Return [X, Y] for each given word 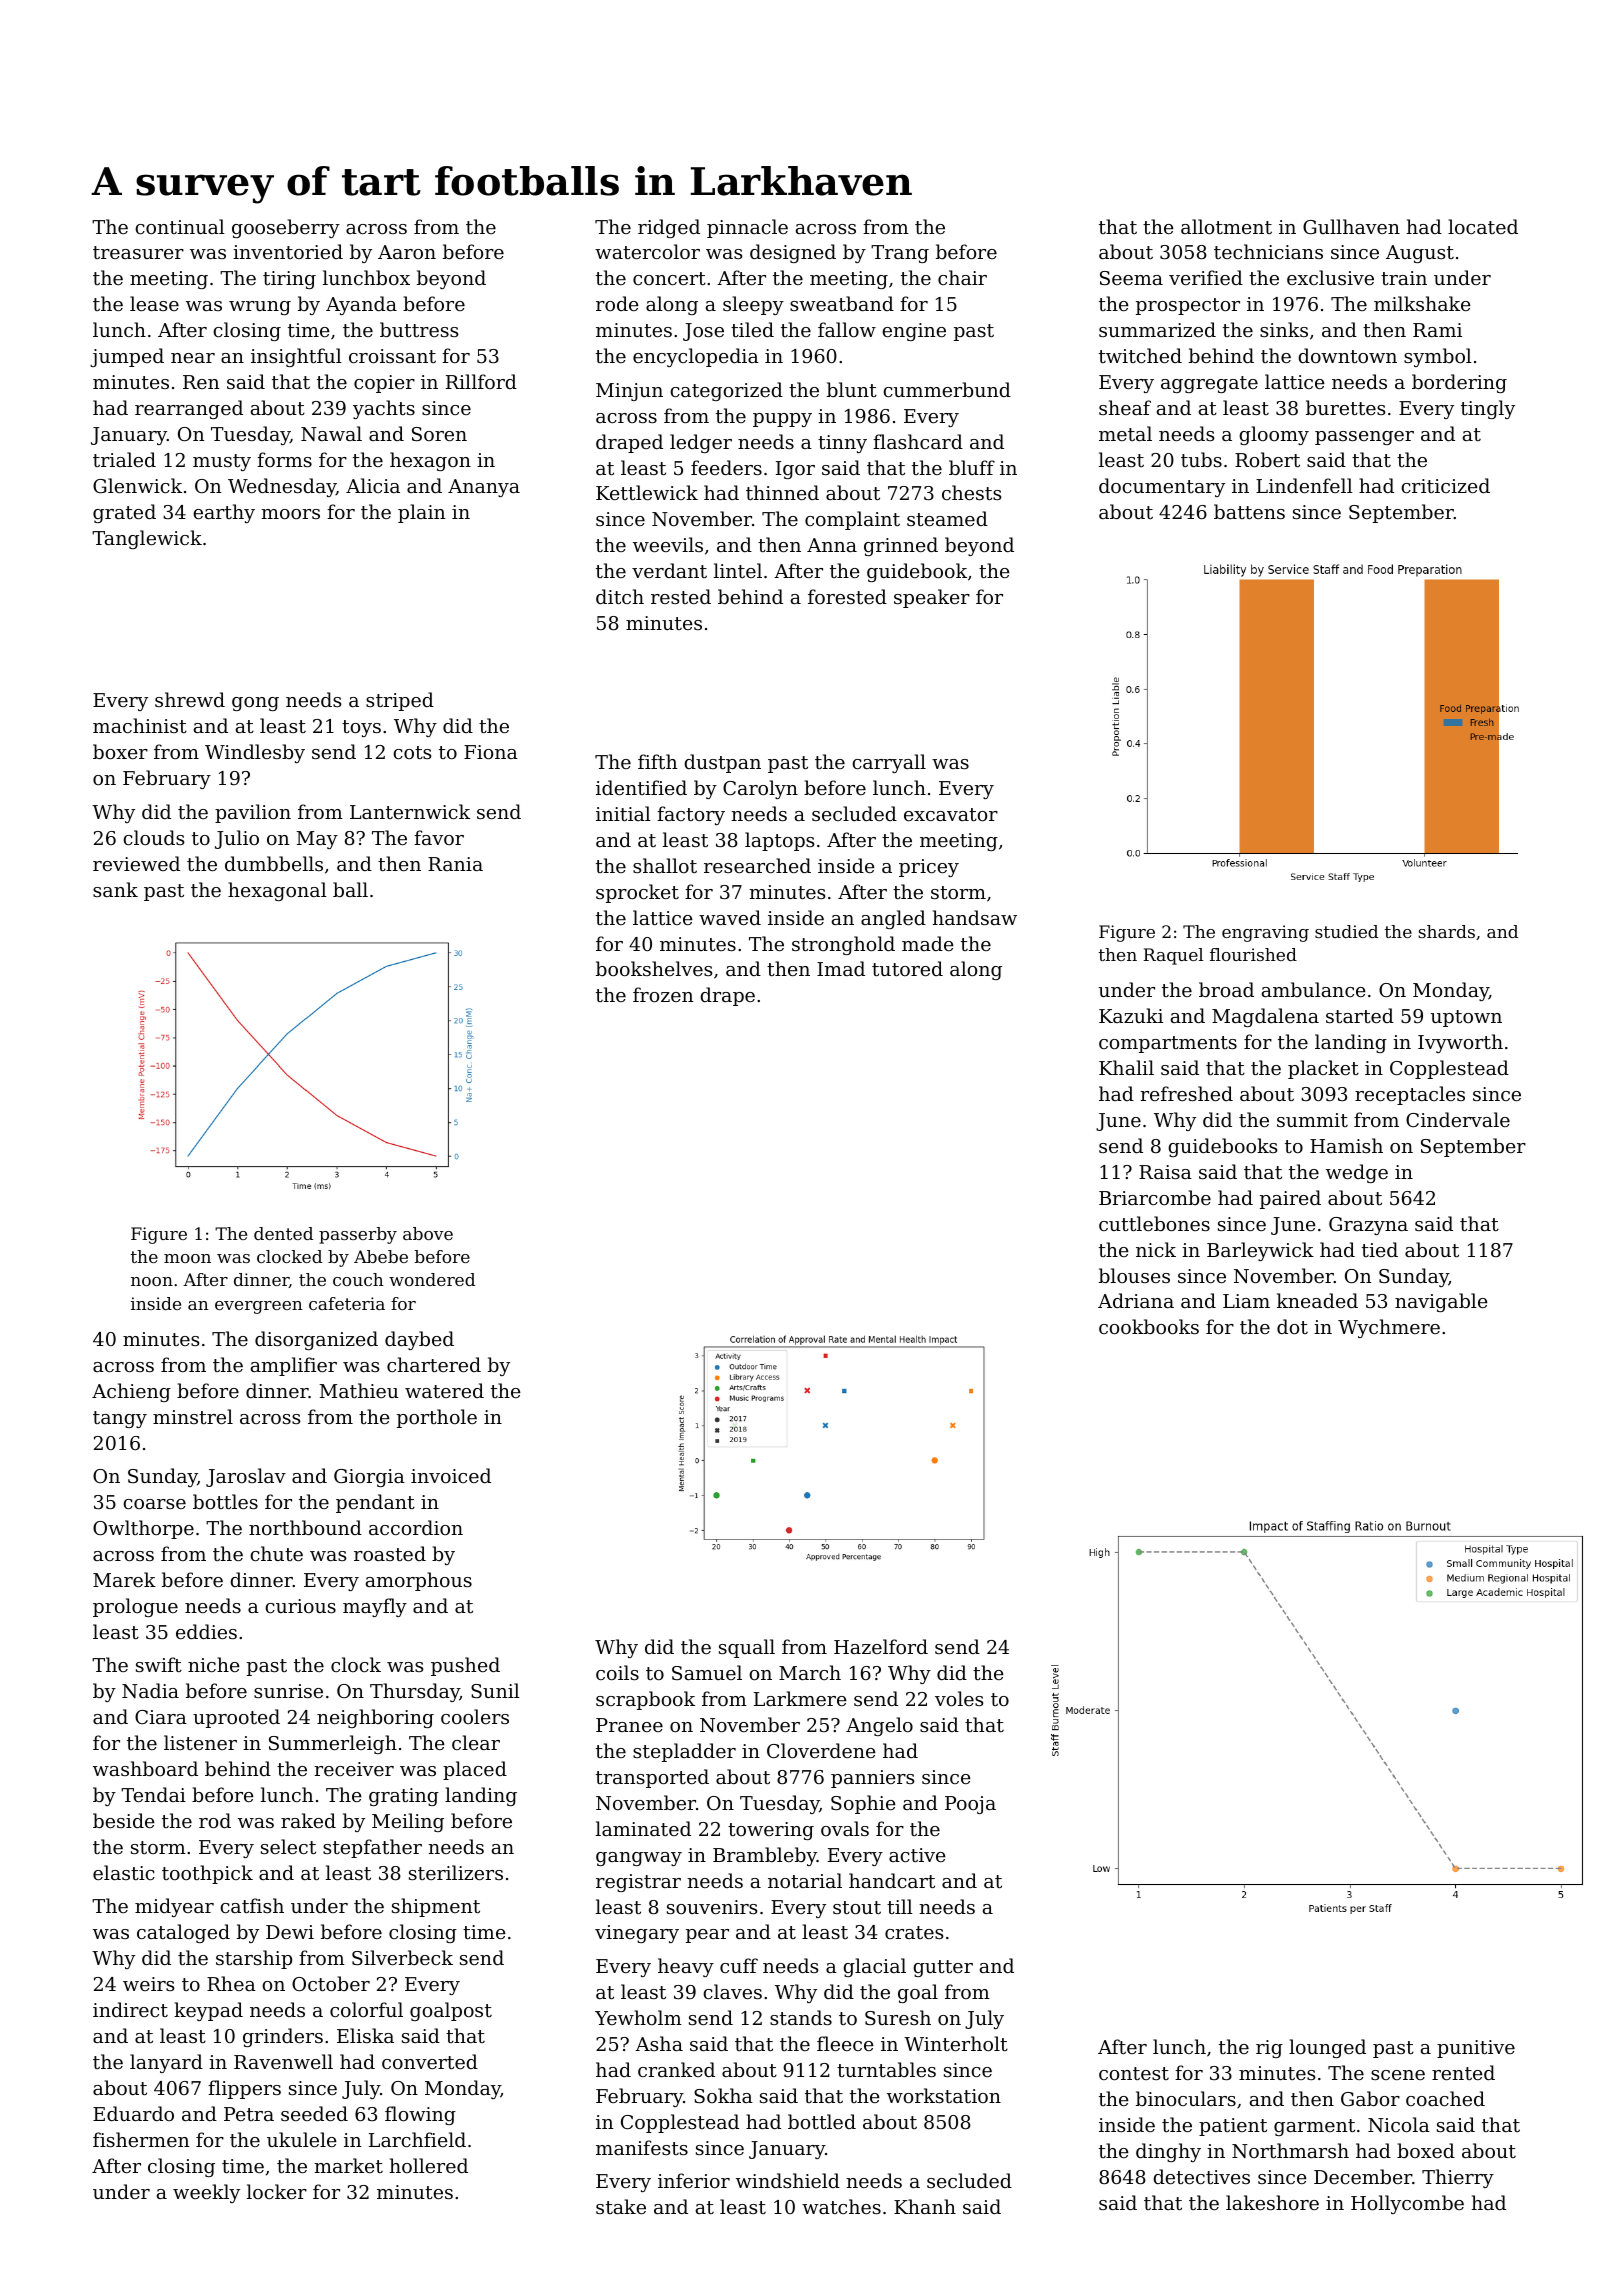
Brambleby [765, 1856]
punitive [1476, 2049]
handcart [892, 1880]
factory [691, 815]
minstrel [193, 1416]
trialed [124, 459]
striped [400, 701]
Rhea [231, 1983]
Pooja [970, 1805]
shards [1446, 931]
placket [1323, 1069]
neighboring [375, 1718]
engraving [1265, 933]
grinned [901, 546]
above [428, 1233]
